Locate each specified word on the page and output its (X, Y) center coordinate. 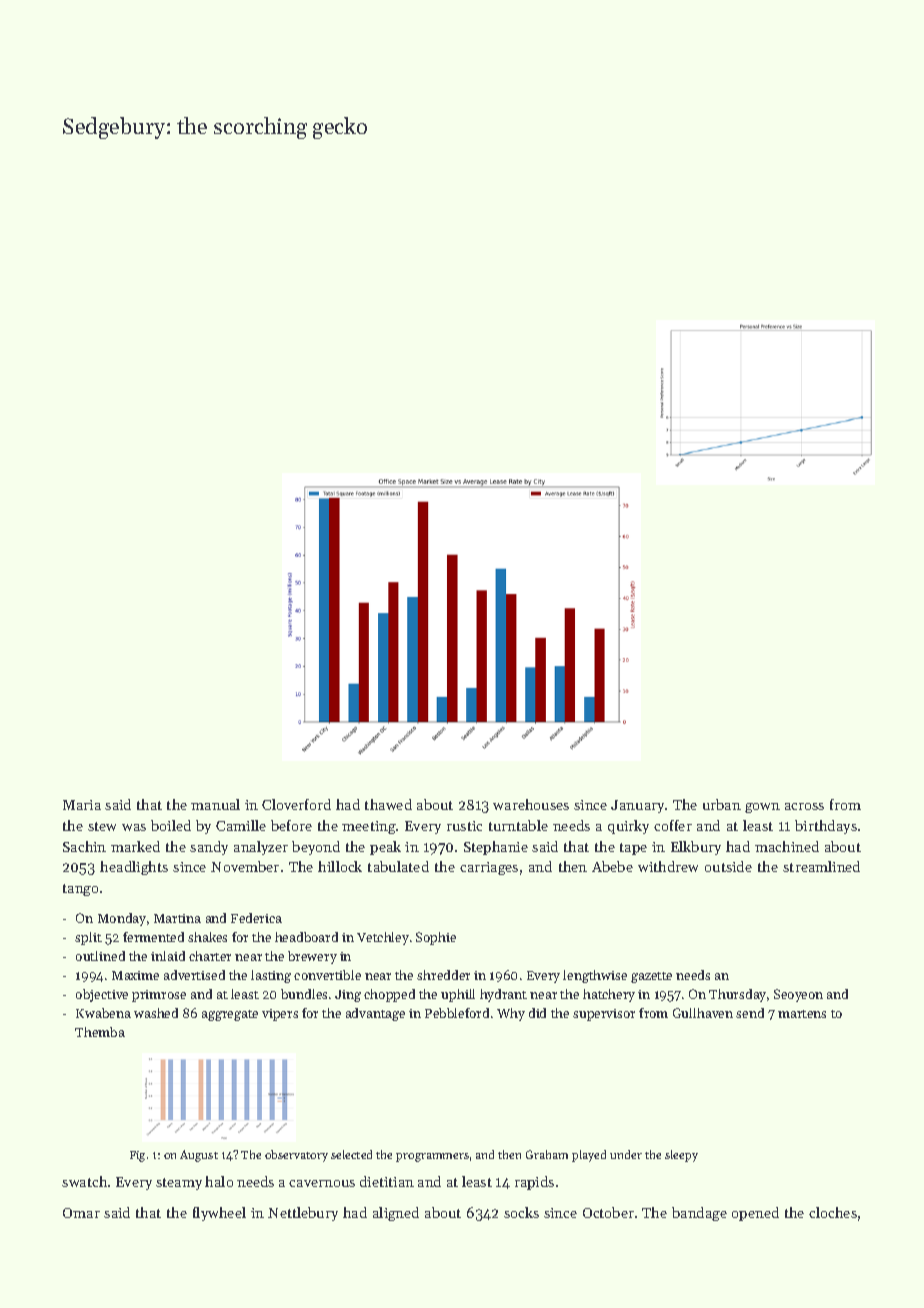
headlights (134, 868)
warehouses (531, 804)
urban (722, 804)
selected (351, 1154)
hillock (340, 866)
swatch (84, 1181)
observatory (296, 1156)
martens (802, 1014)
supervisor (604, 1015)
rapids (534, 1183)
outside (728, 866)
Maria (82, 805)
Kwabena (103, 1013)
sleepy (681, 1156)
